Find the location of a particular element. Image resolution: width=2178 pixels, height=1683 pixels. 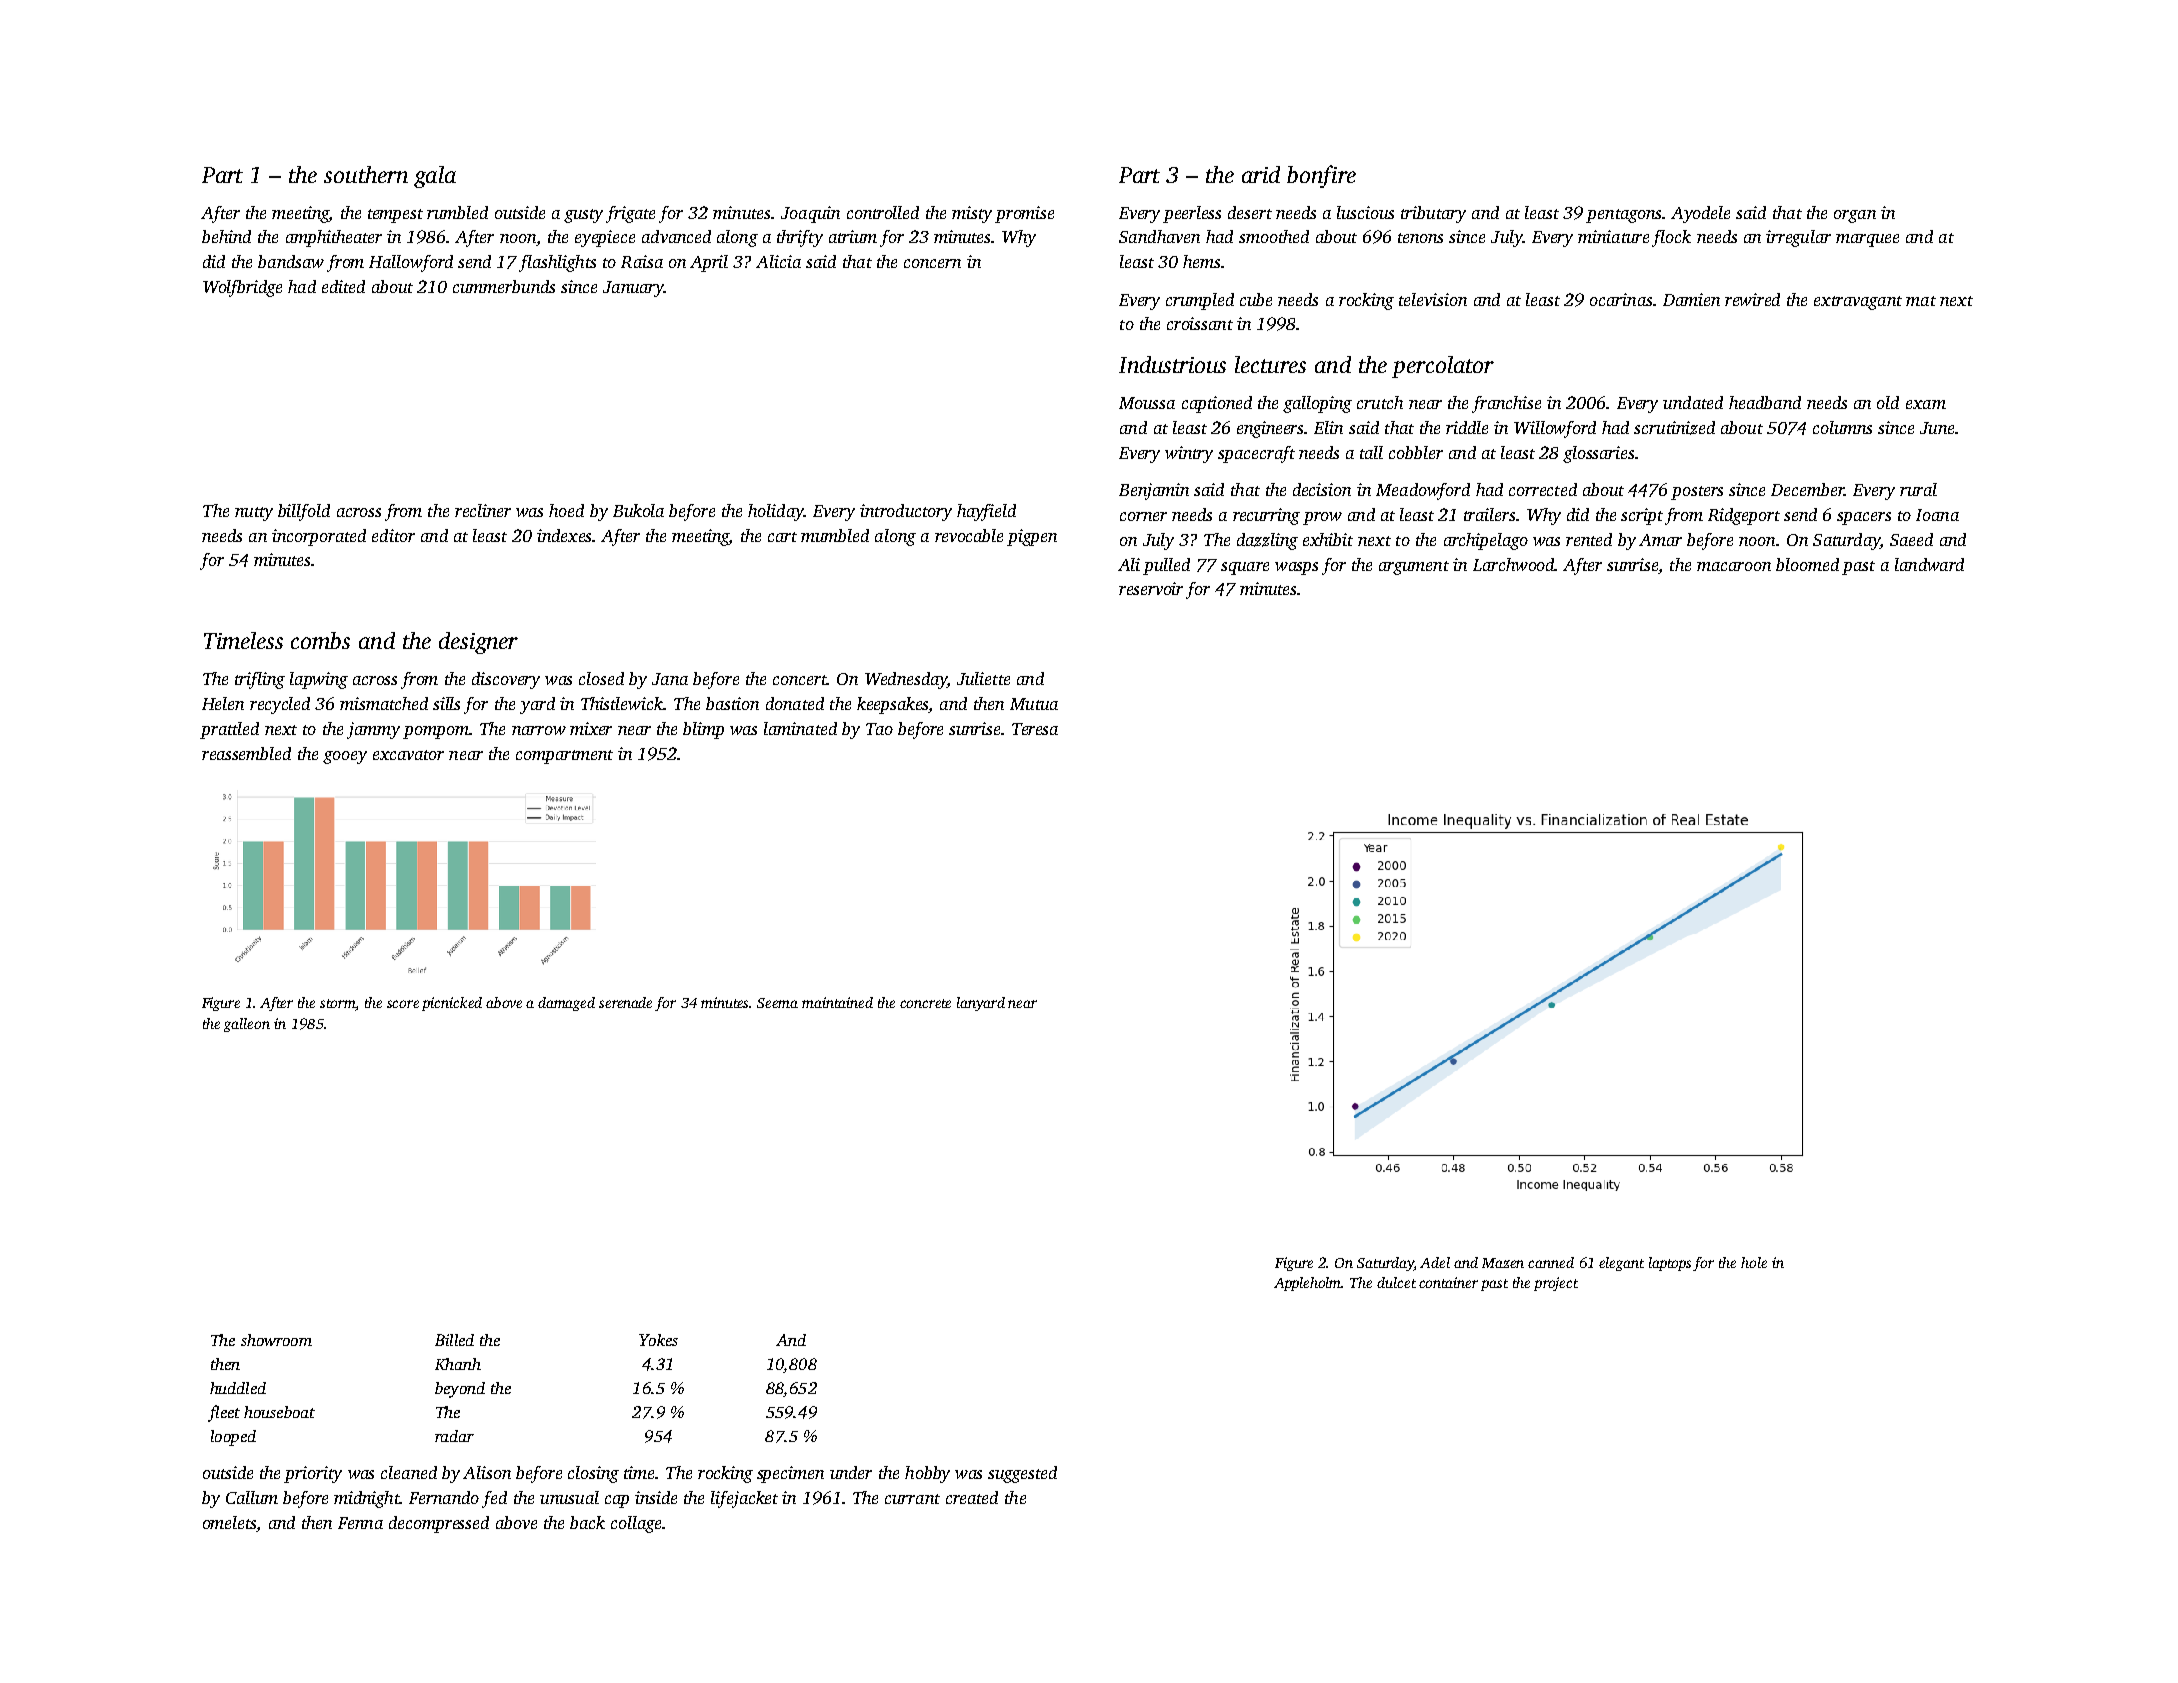

hole is located at coordinates (1754, 1262).
